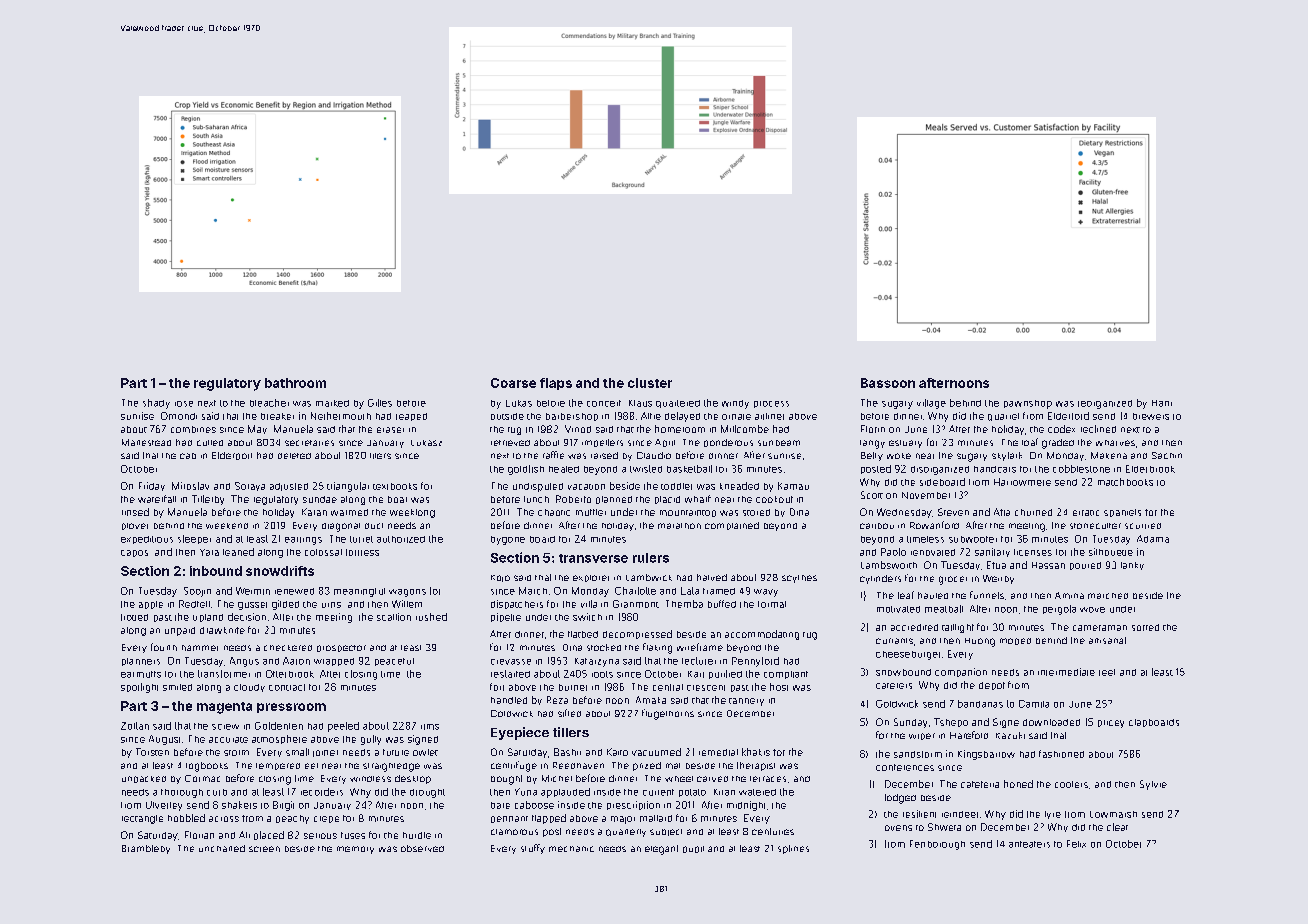 This screenshot has width=1308, height=924. I want to click on tilers, so click(380, 456).
